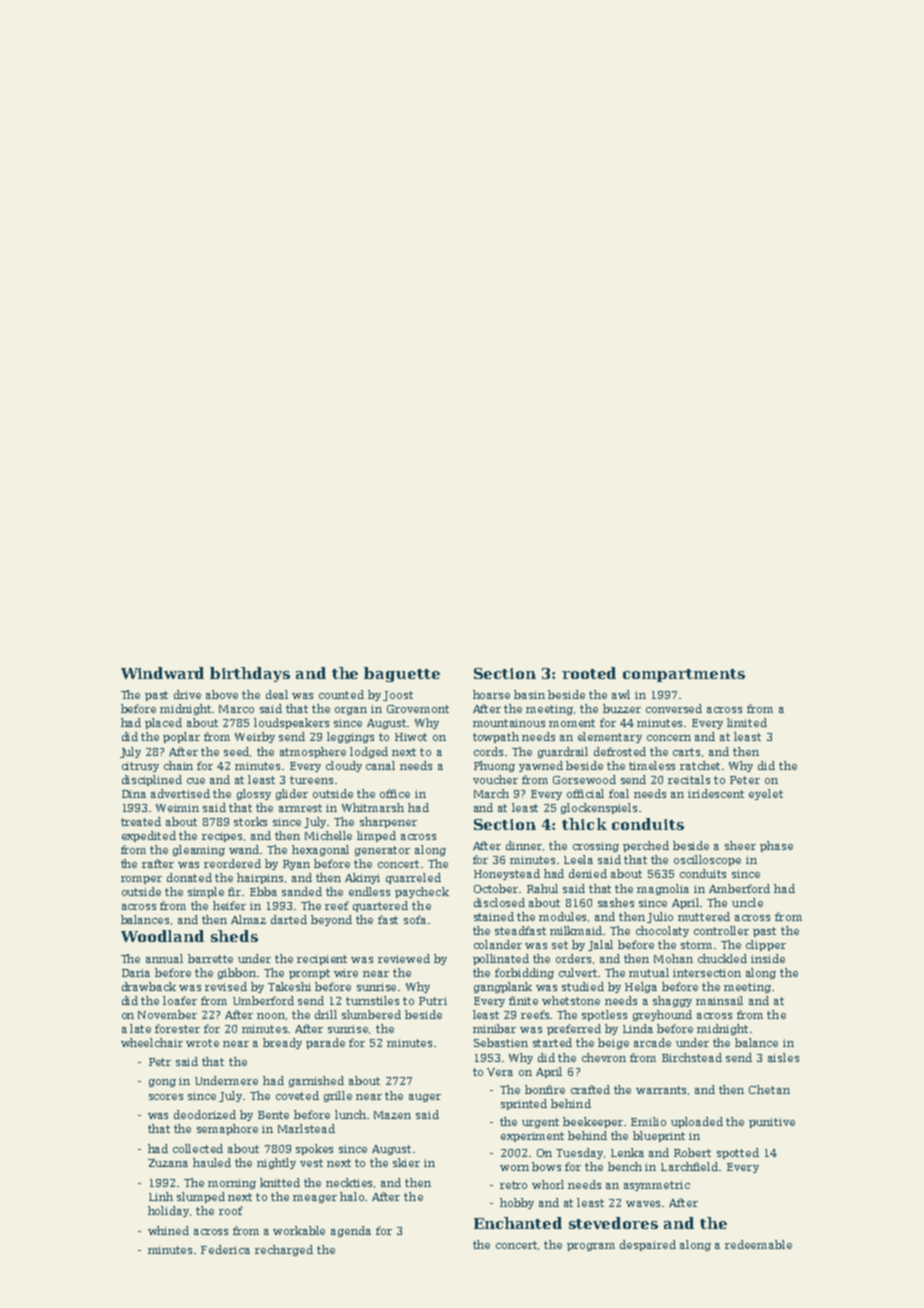  I want to click on halo, so click(353, 1196).
